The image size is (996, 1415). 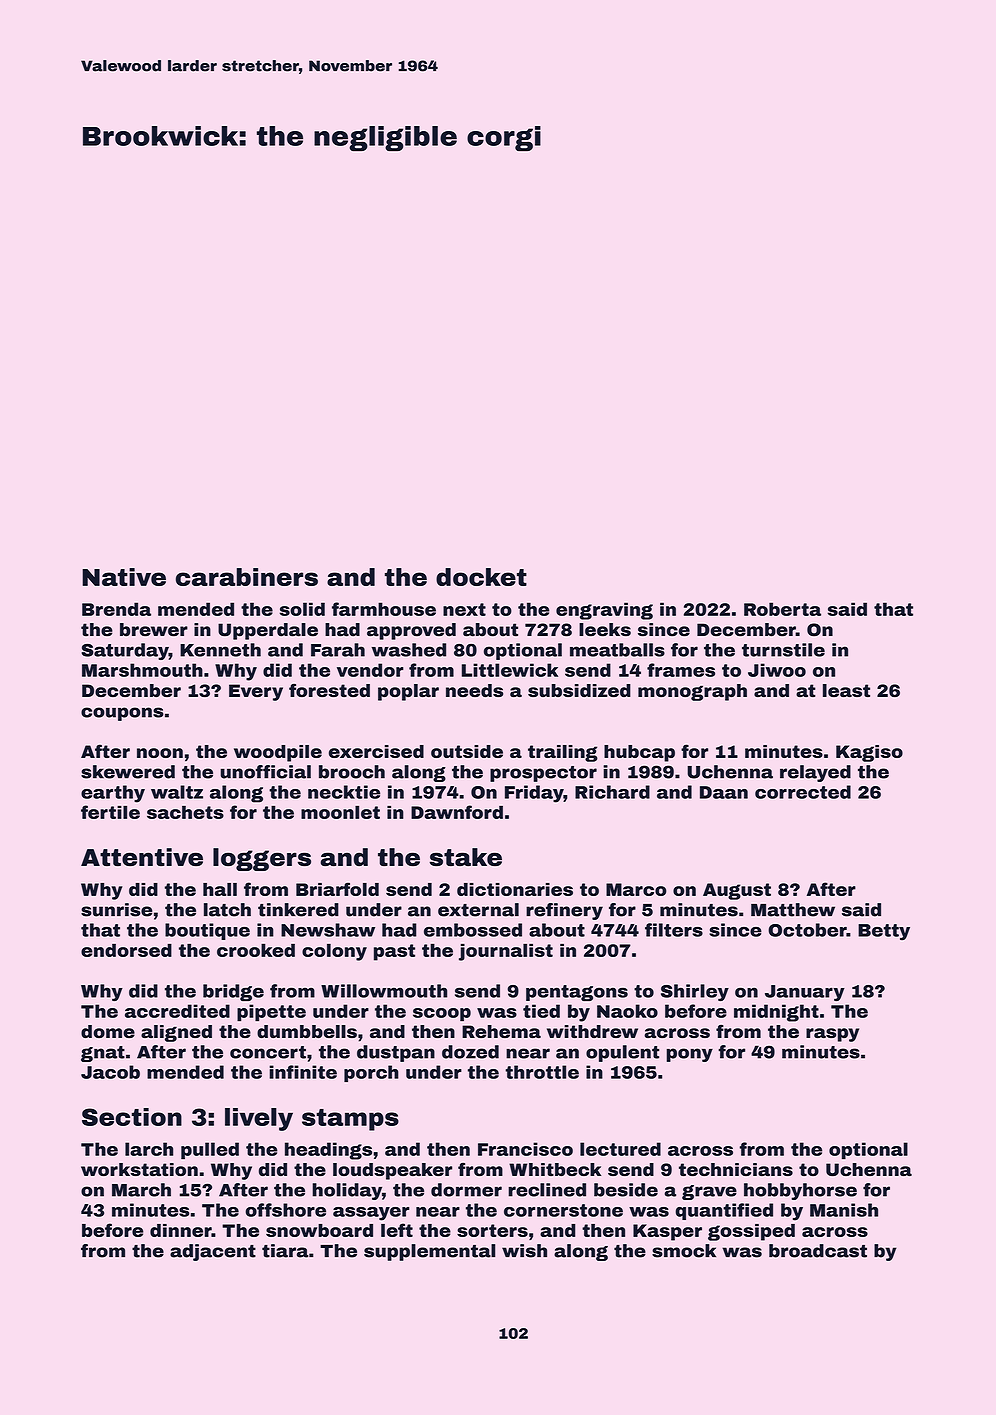 What do you see at coordinates (541, 1011) in the screenshot?
I see `tied` at bounding box center [541, 1011].
